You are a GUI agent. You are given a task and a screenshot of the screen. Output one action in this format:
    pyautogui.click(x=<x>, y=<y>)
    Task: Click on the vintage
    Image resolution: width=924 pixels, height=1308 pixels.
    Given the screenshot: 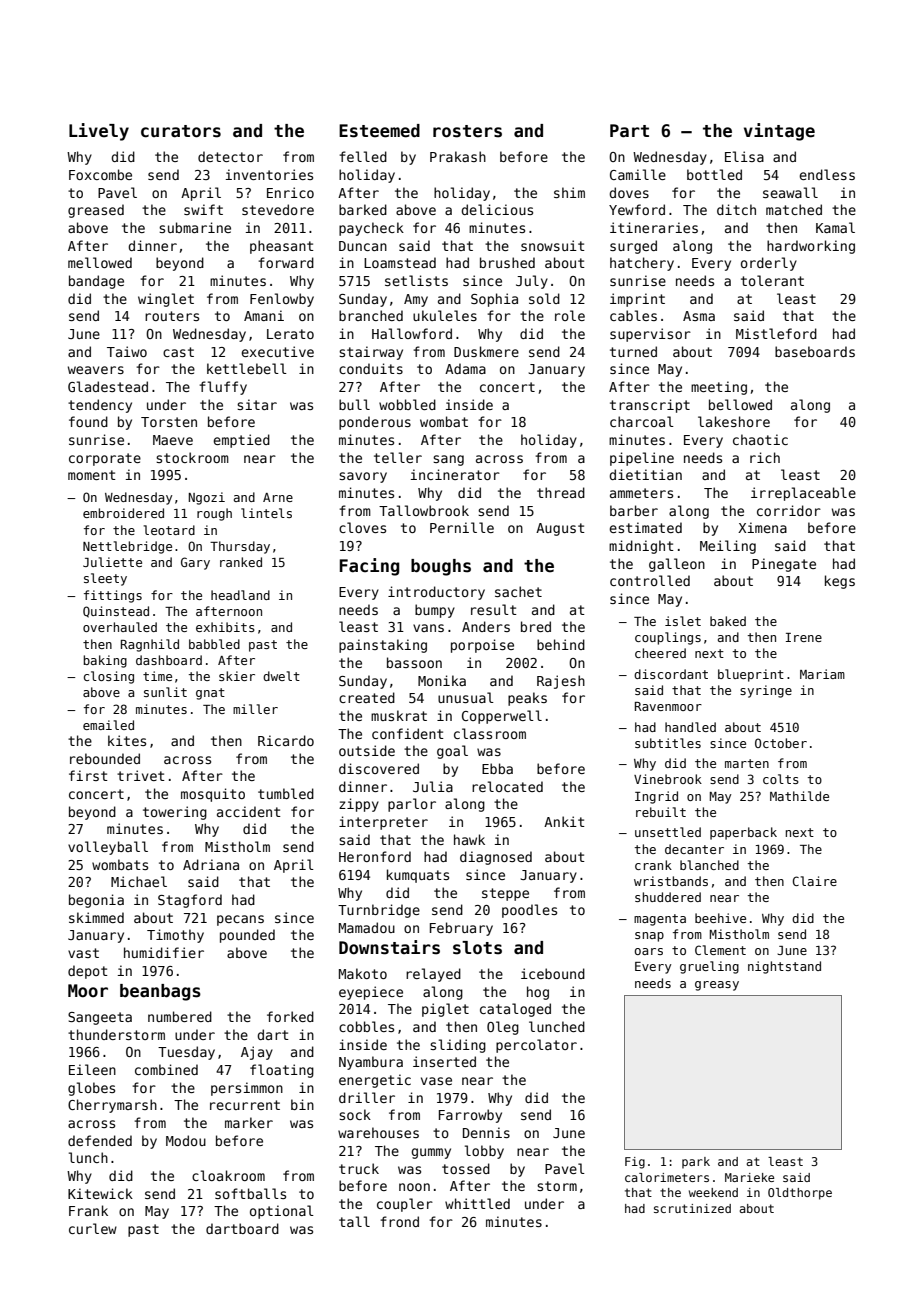 What is the action you would take?
    pyautogui.click(x=779, y=132)
